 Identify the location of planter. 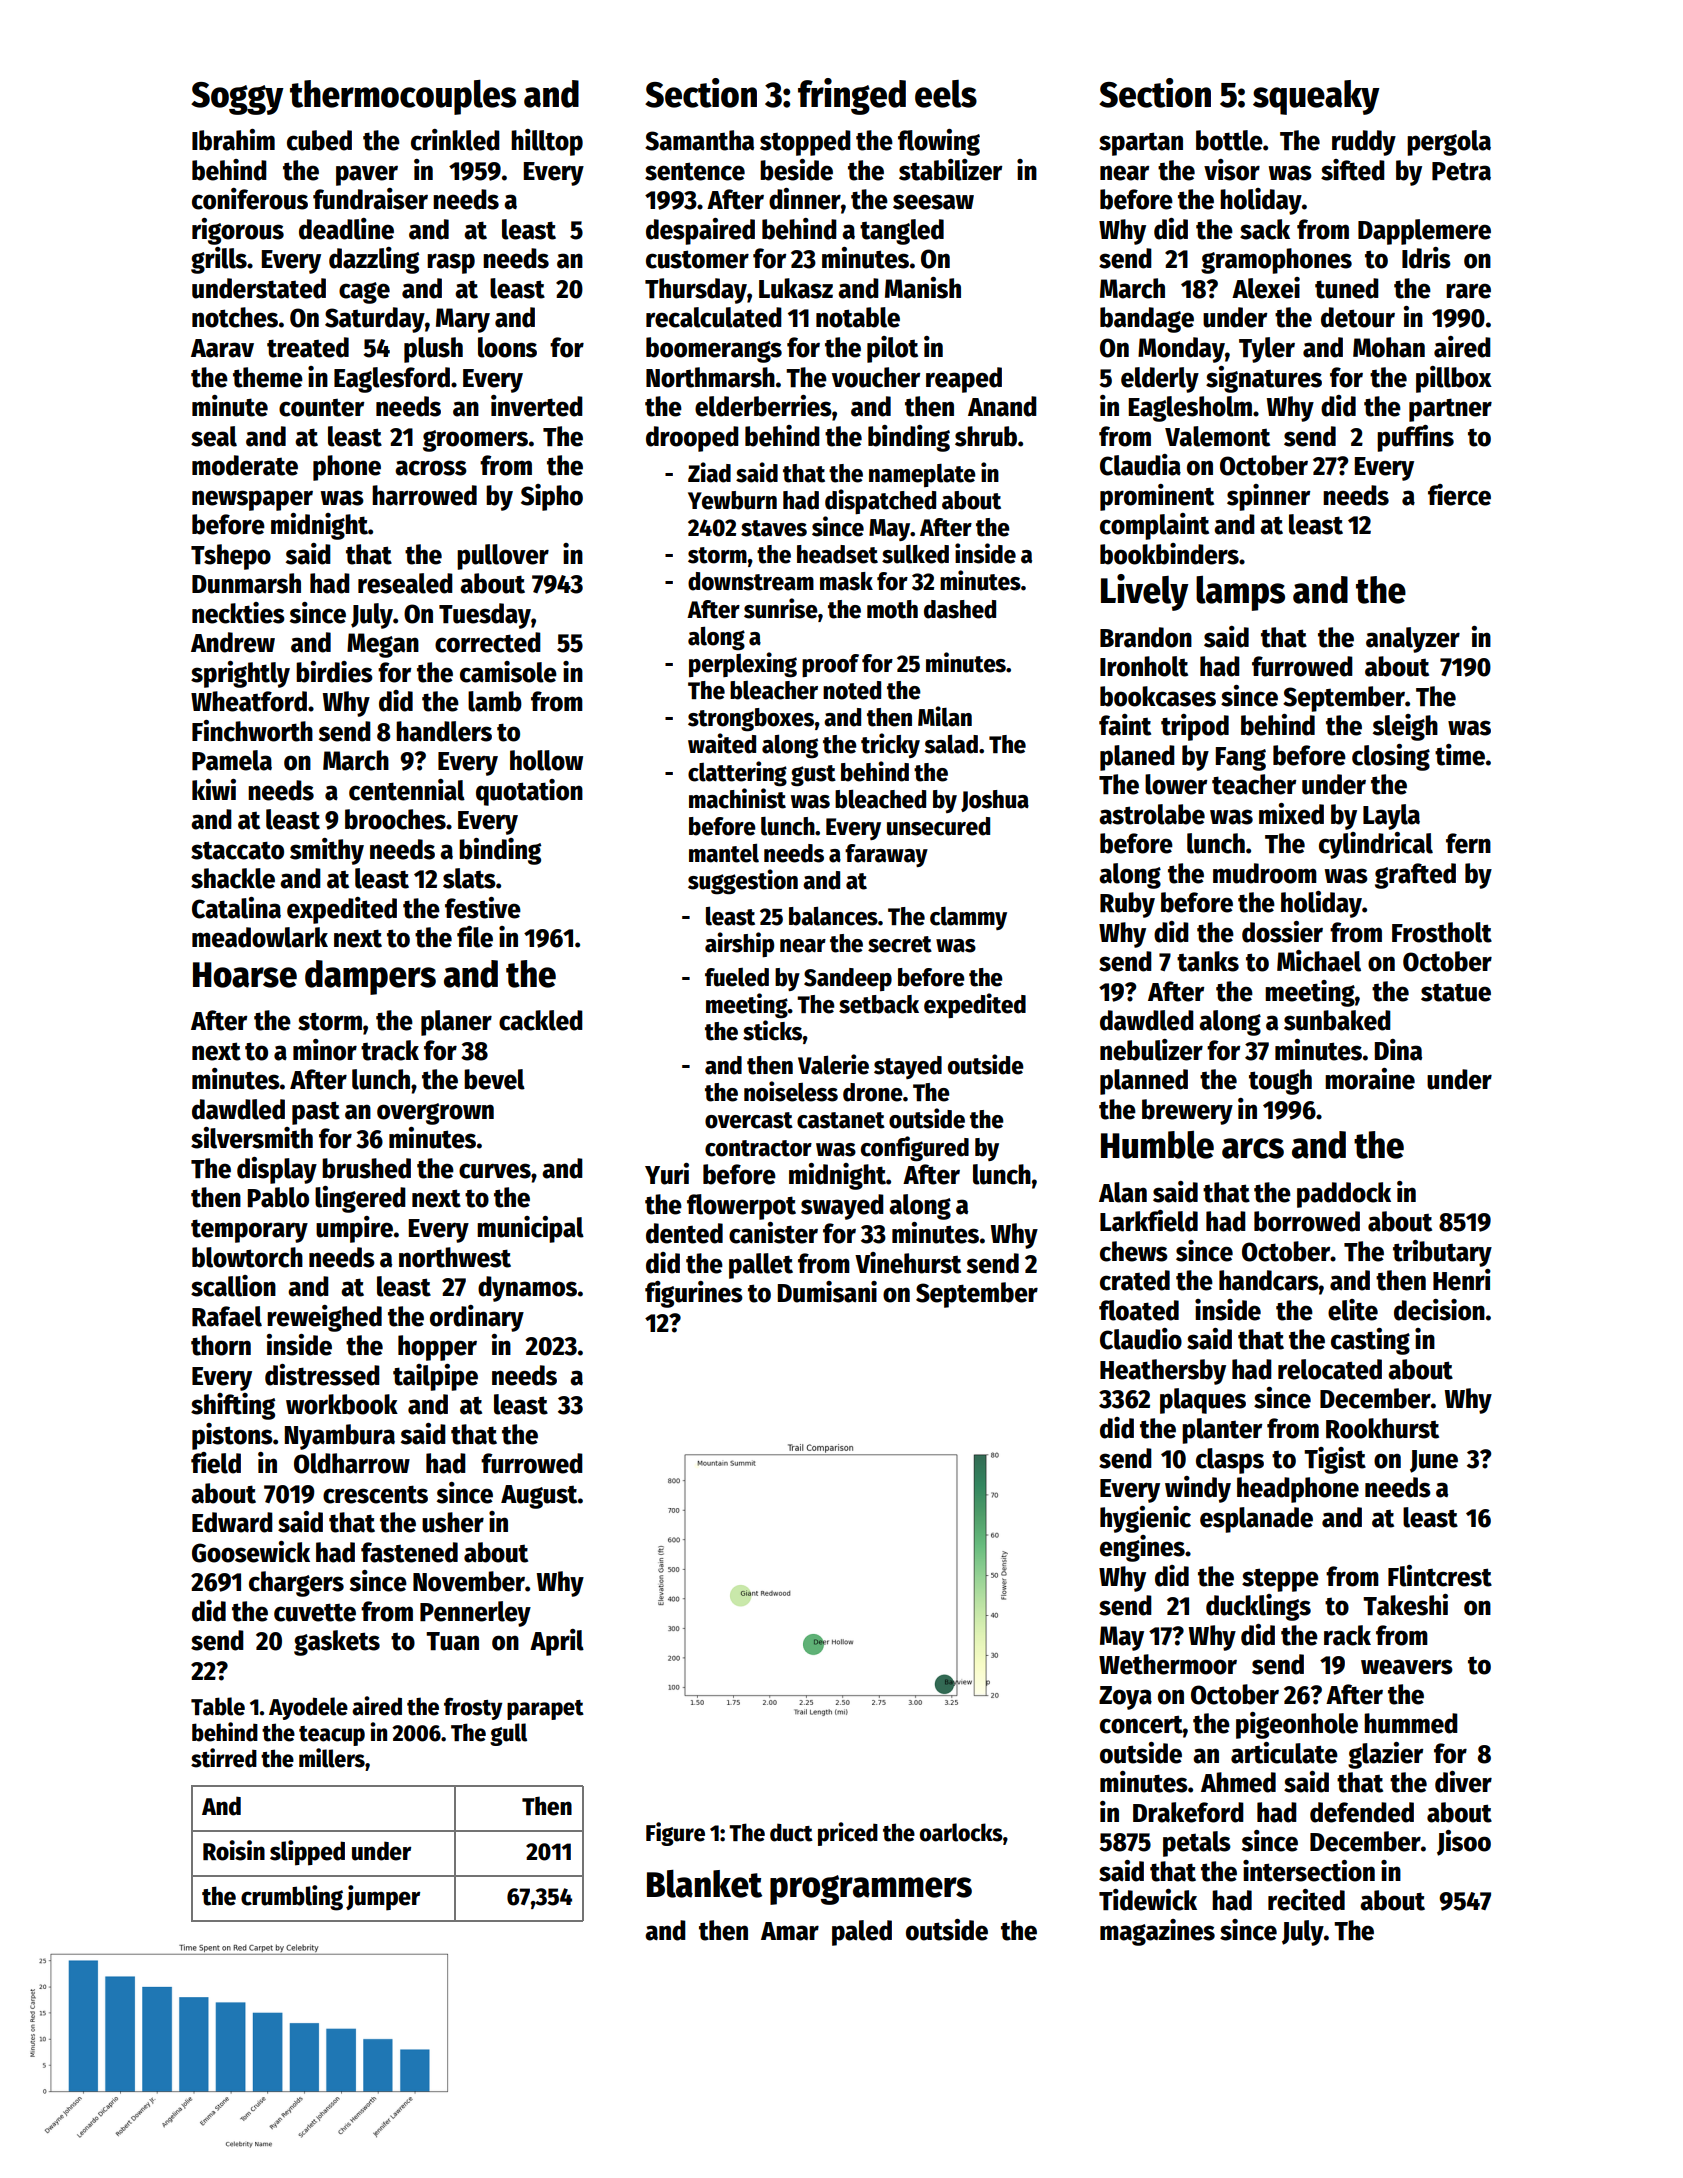
(1222, 1431).
